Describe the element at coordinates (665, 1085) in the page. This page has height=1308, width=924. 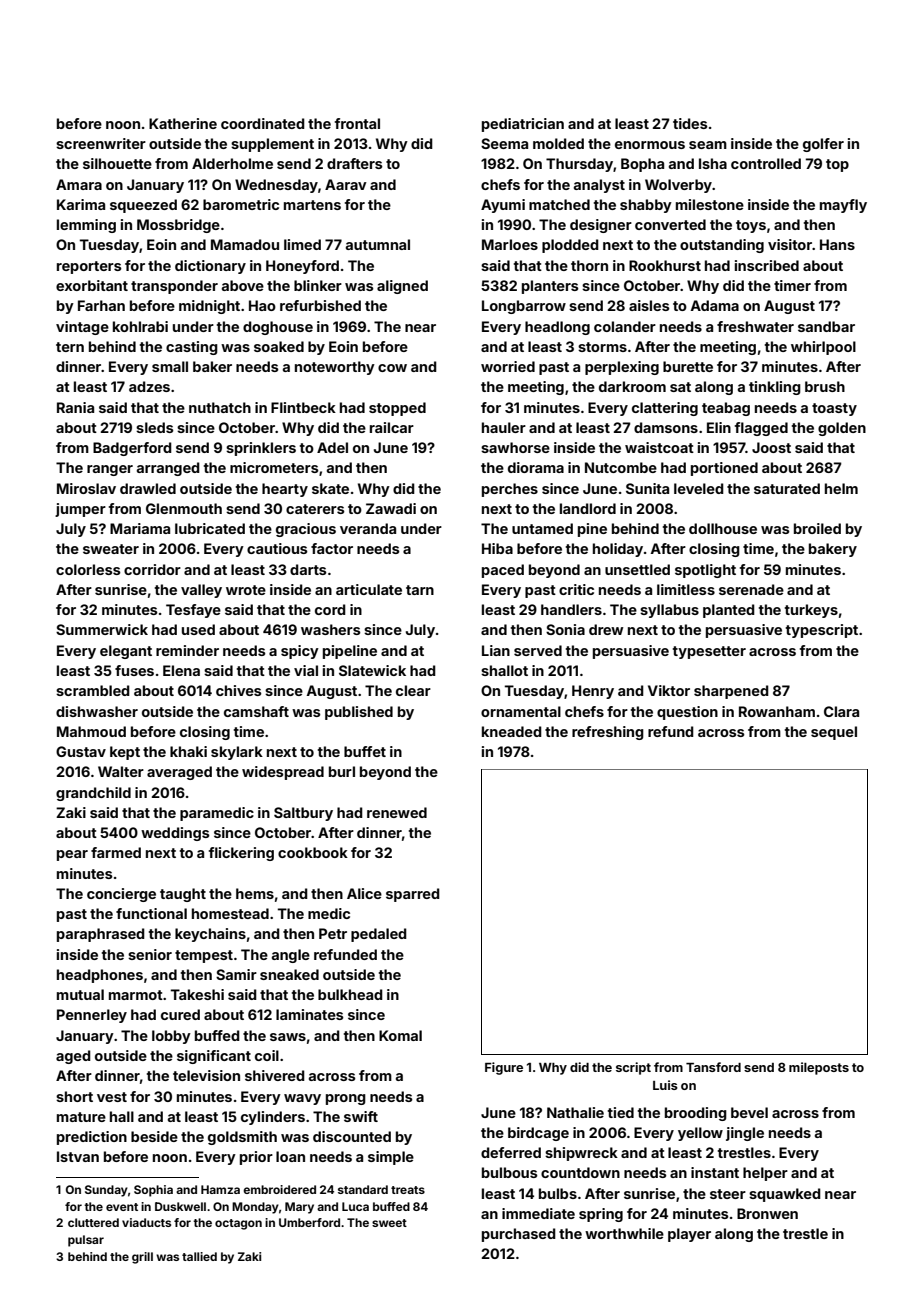
I see `Luis` at that location.
